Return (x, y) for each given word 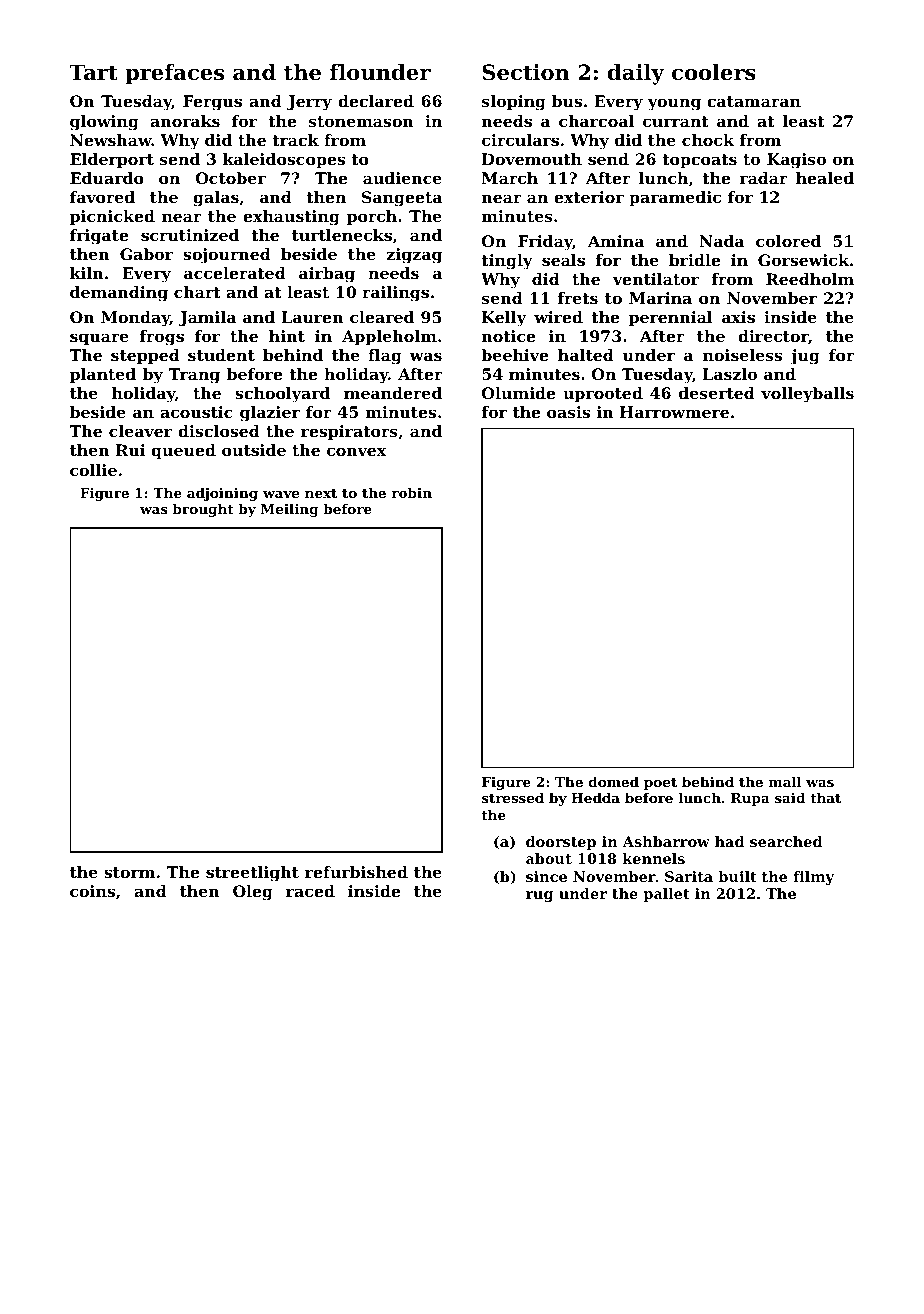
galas (216, 199)
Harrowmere (674, 412)
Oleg (253, 893)
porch (372, 218)
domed (614, 781)
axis (738, 317)
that (825, 797)
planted (103, 376)
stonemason (361, 121)
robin (412, 492)
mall (785, 781)
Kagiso (796, 161)
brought (203, 510)
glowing (104, 123)
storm (129, 872)
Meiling (290, 510)
